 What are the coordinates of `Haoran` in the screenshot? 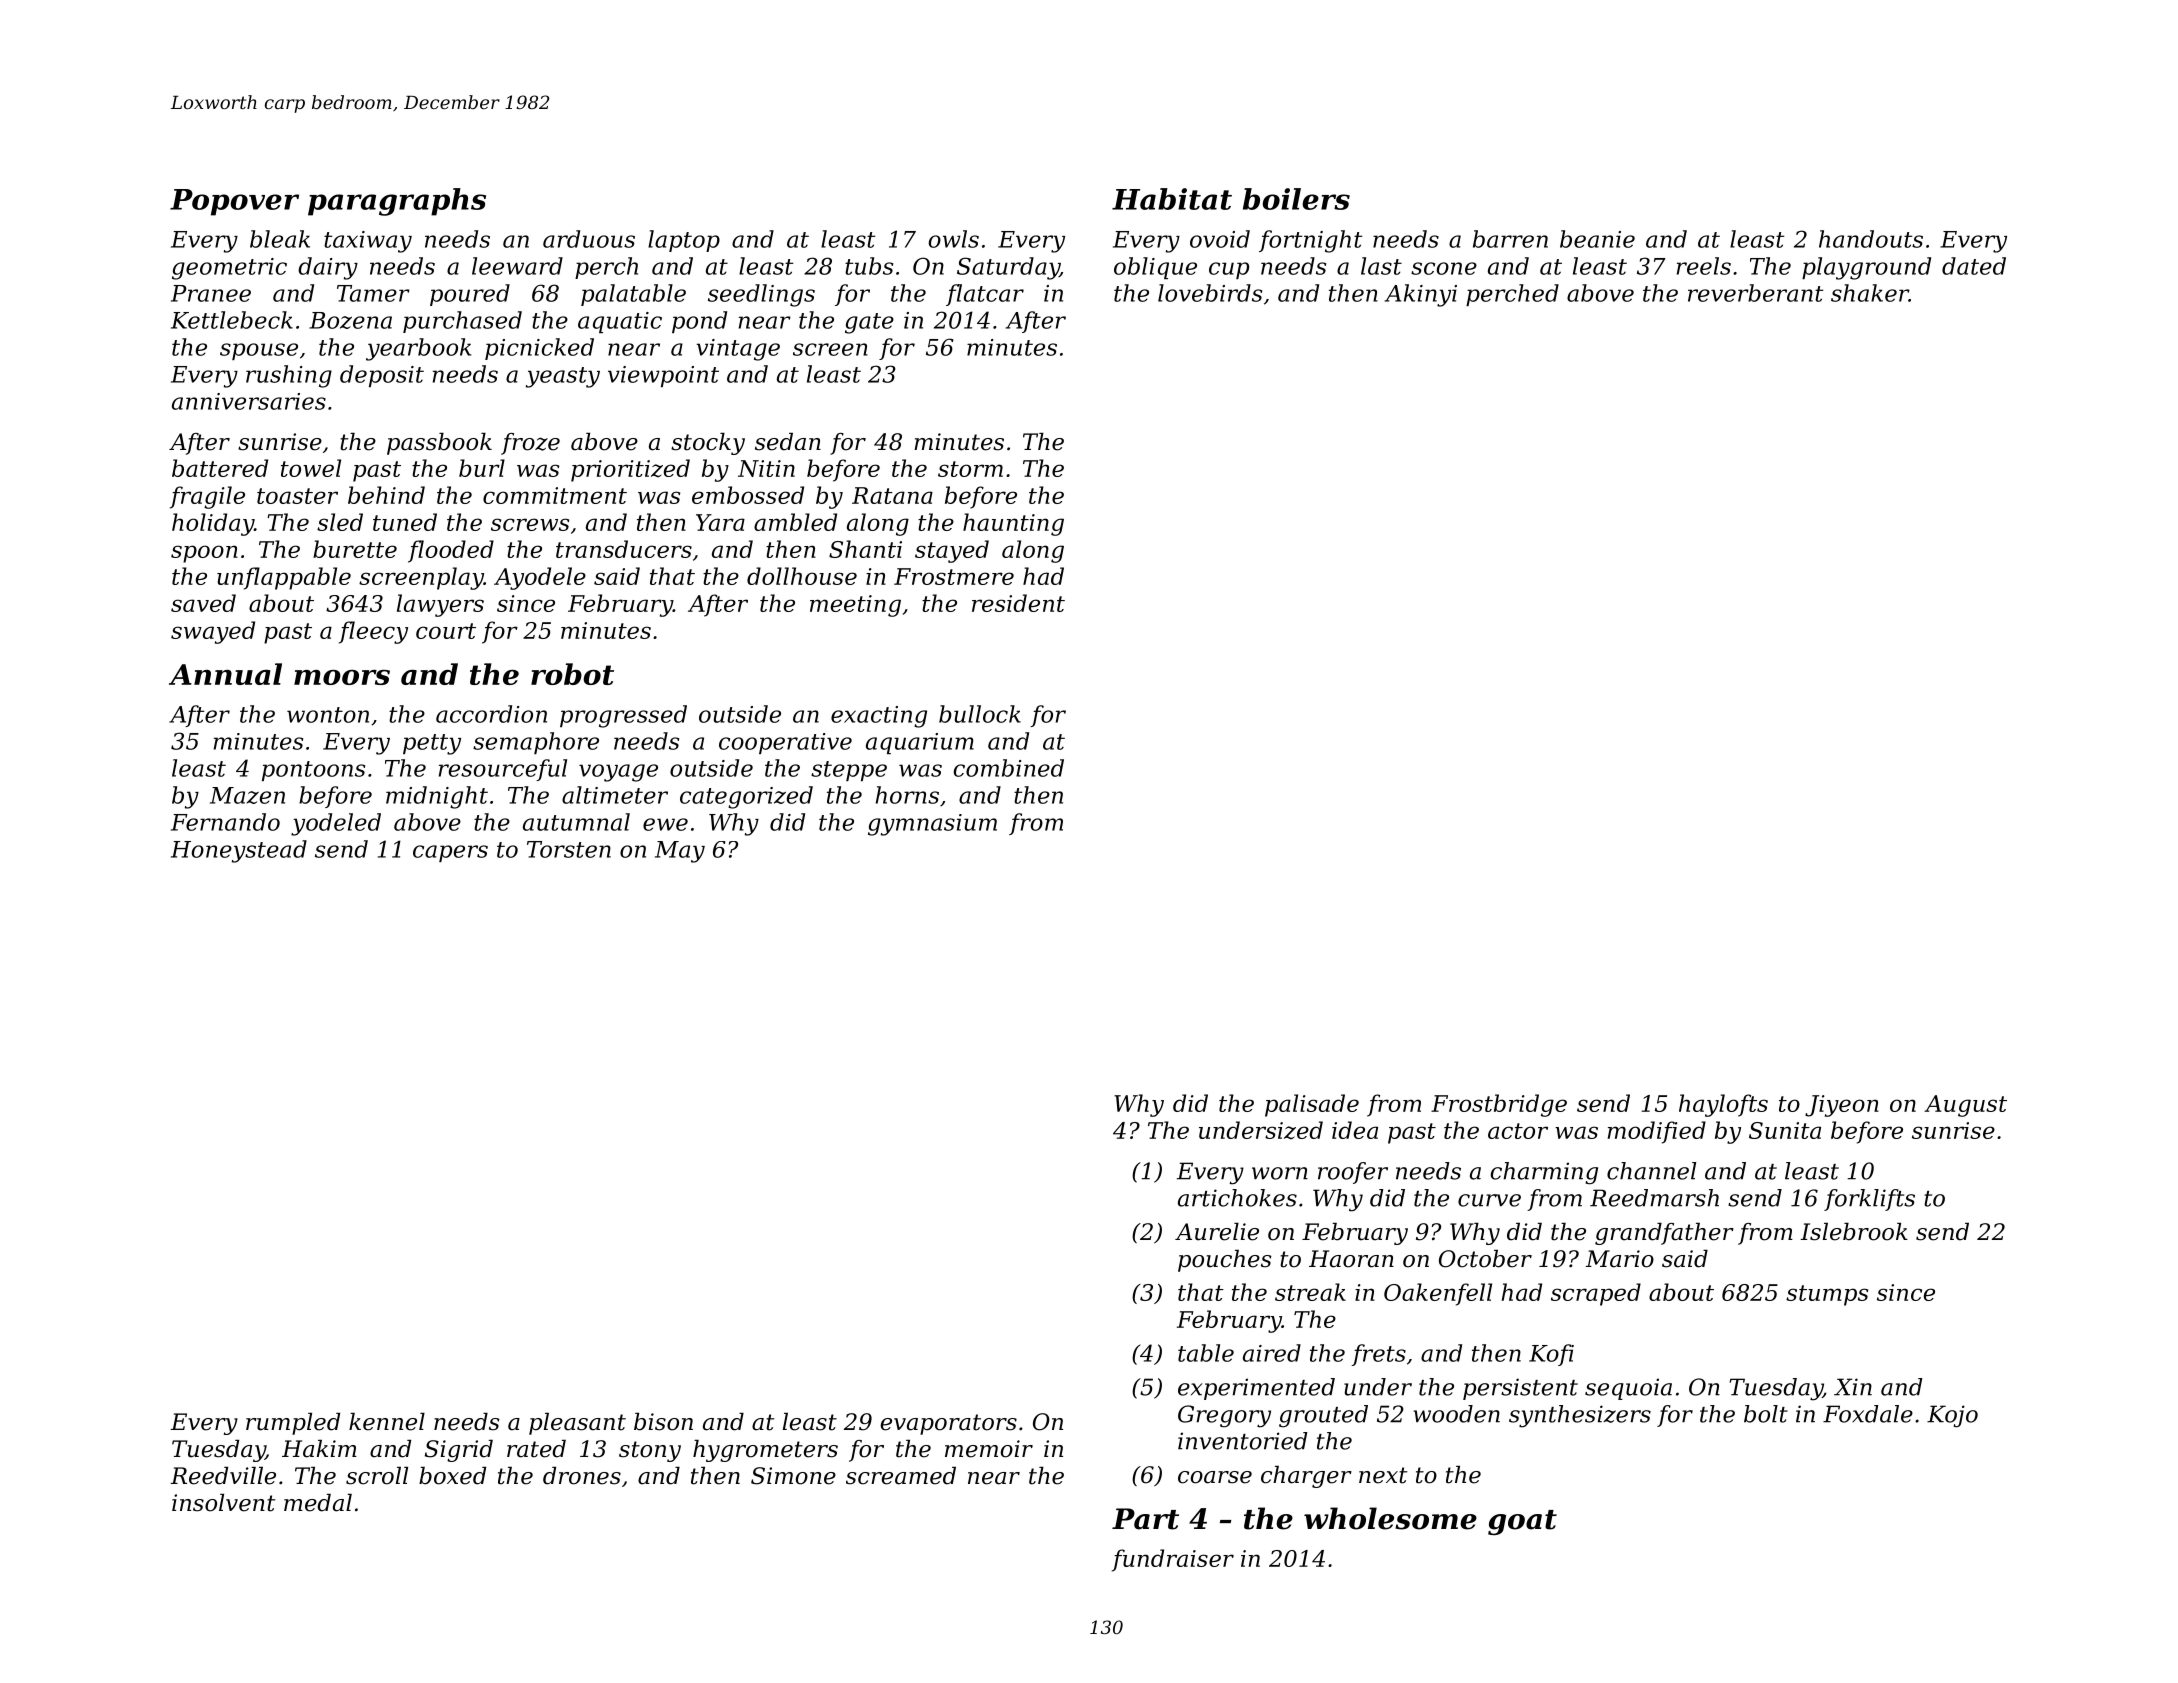 It's located at (1351, 1259).
